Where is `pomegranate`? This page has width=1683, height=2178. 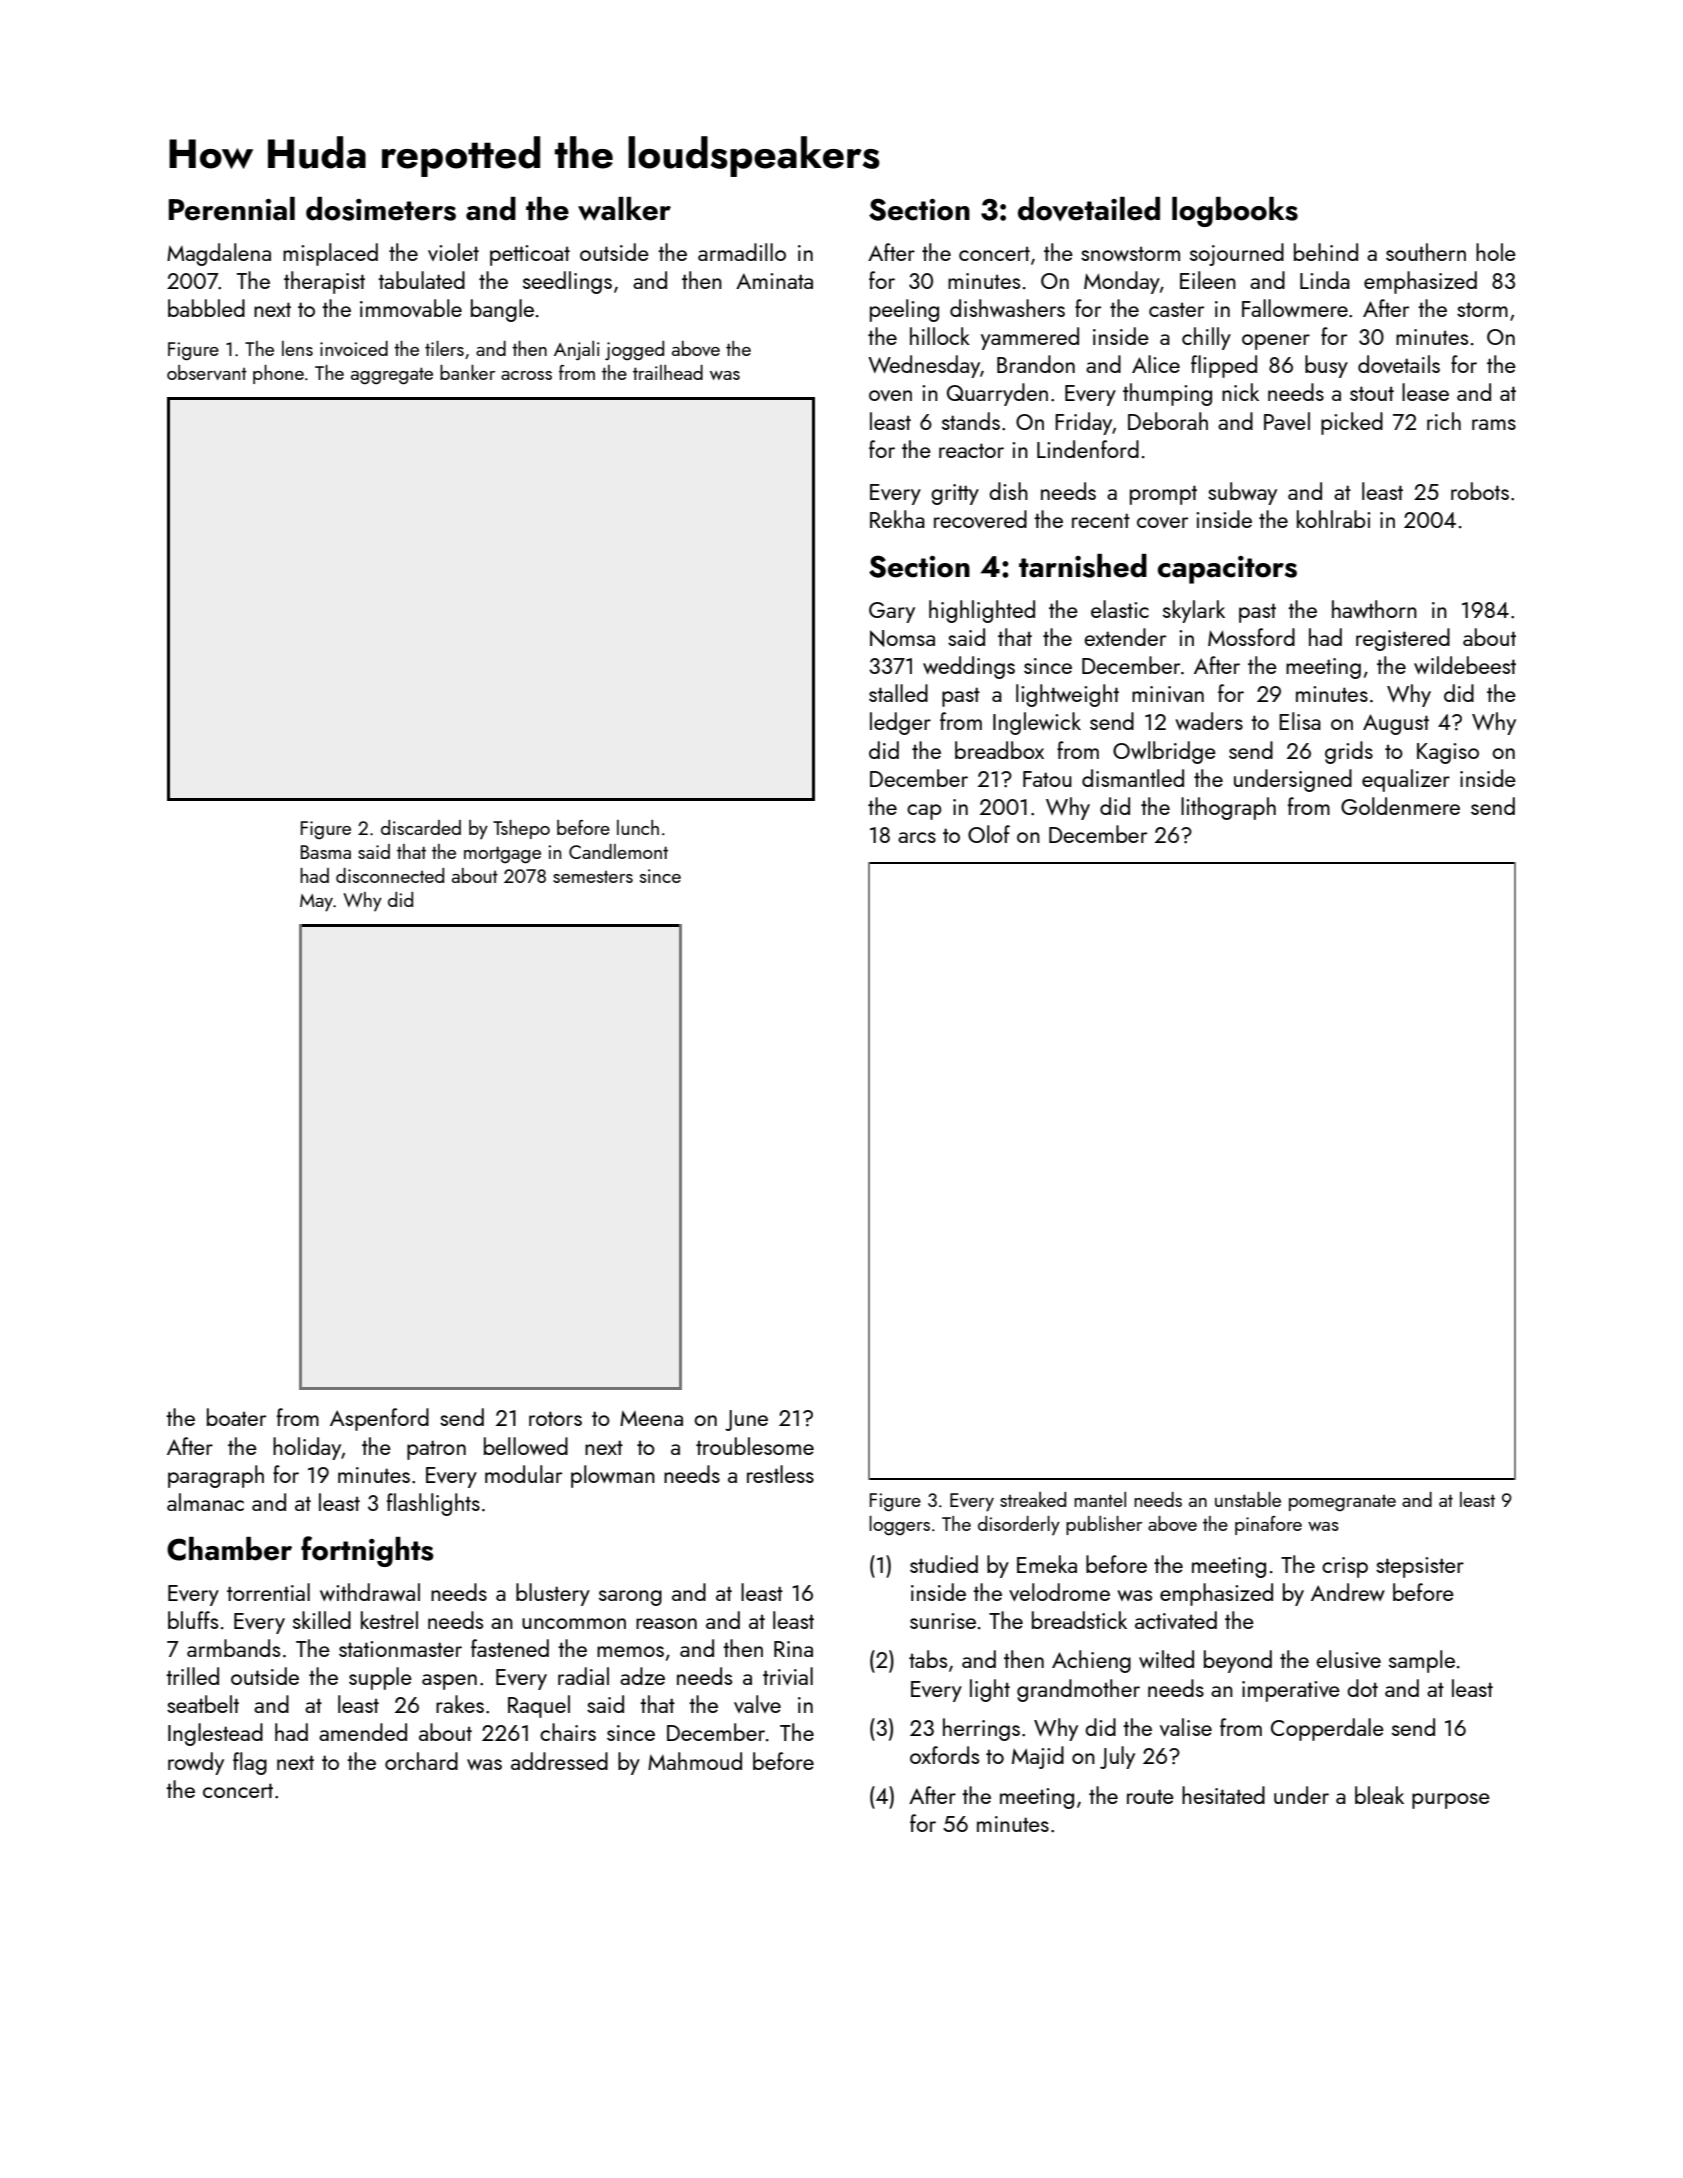 pomegranate is located at coordinates (1342, 1503).
